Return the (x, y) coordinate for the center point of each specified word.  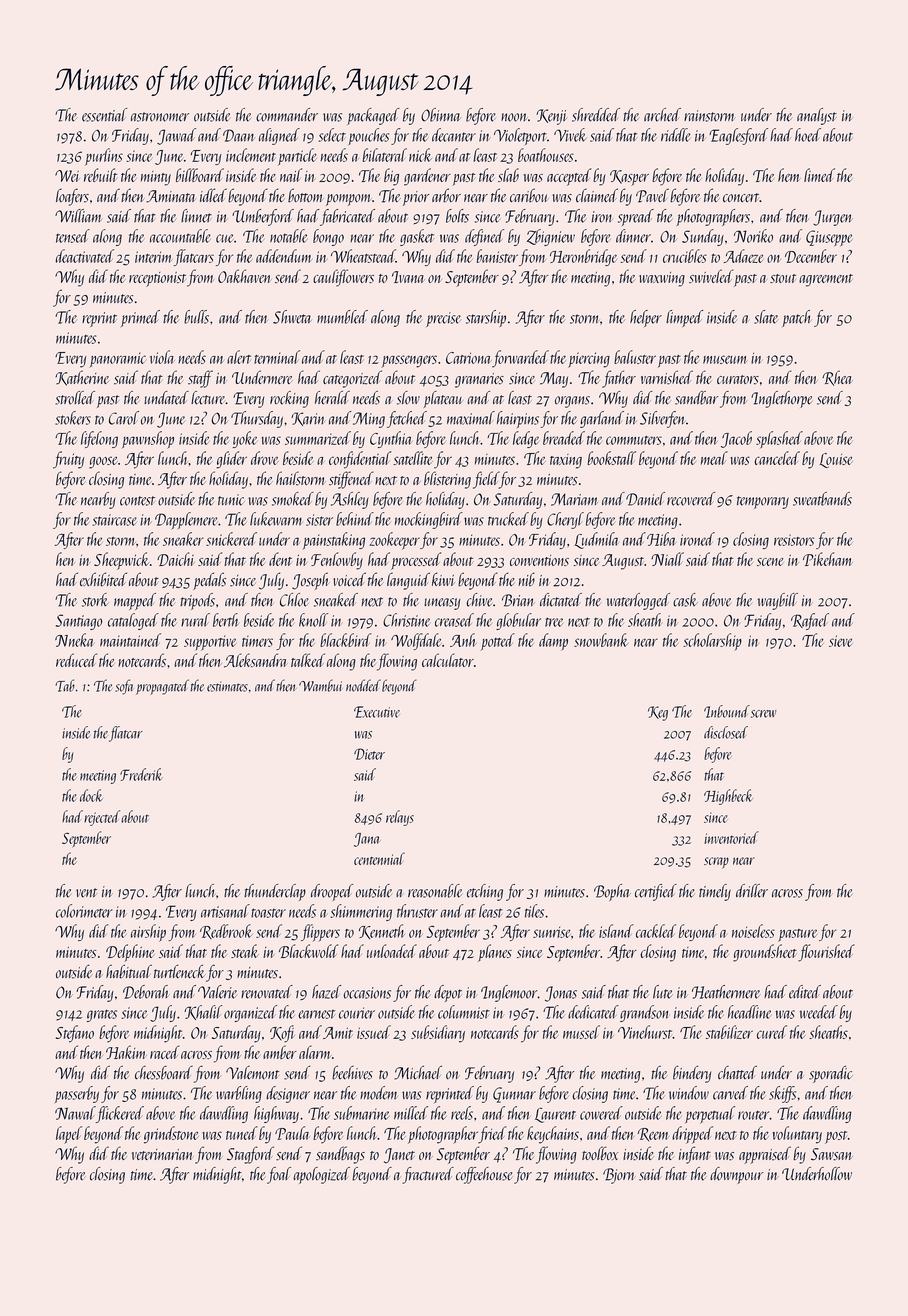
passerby (77, 1094)
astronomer (160, 117)
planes (495, 953)
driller (752, 891)
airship (148, 933)
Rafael (810, 621)
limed (819, 175)
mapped (135, 601)
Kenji (551, 117)
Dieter (369, 754)
